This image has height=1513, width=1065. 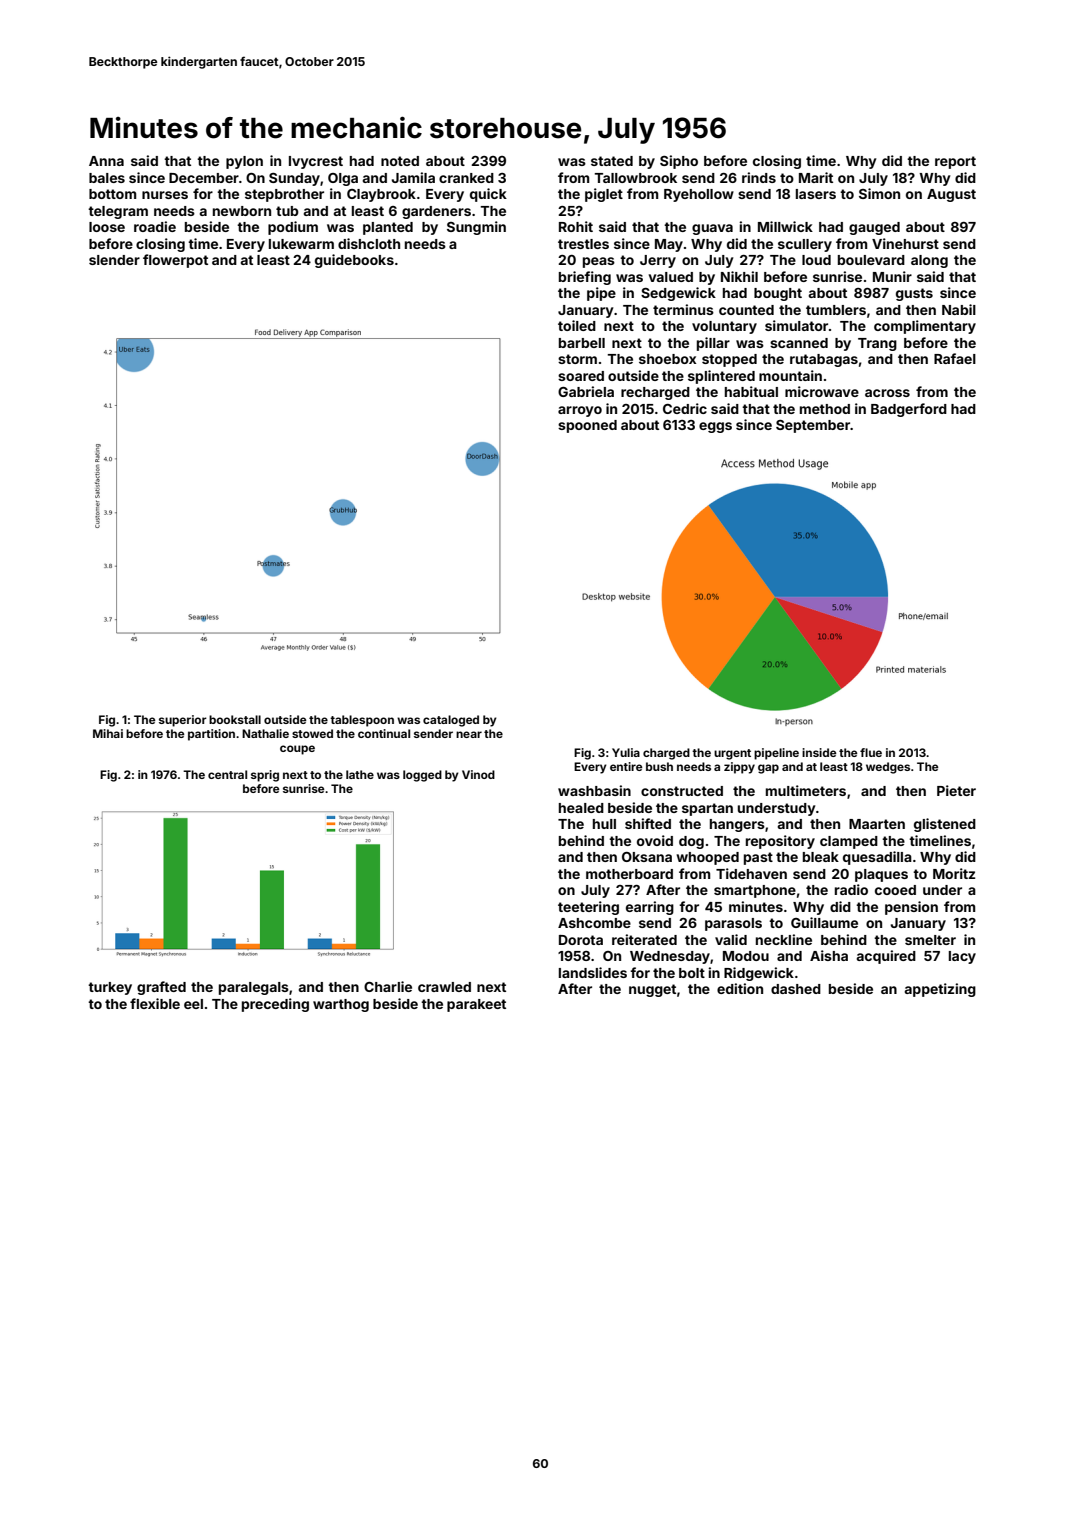 What do you see at coordinates (594, 790) in the image?
I see `washbasin` at bounding box center [594, 790].
